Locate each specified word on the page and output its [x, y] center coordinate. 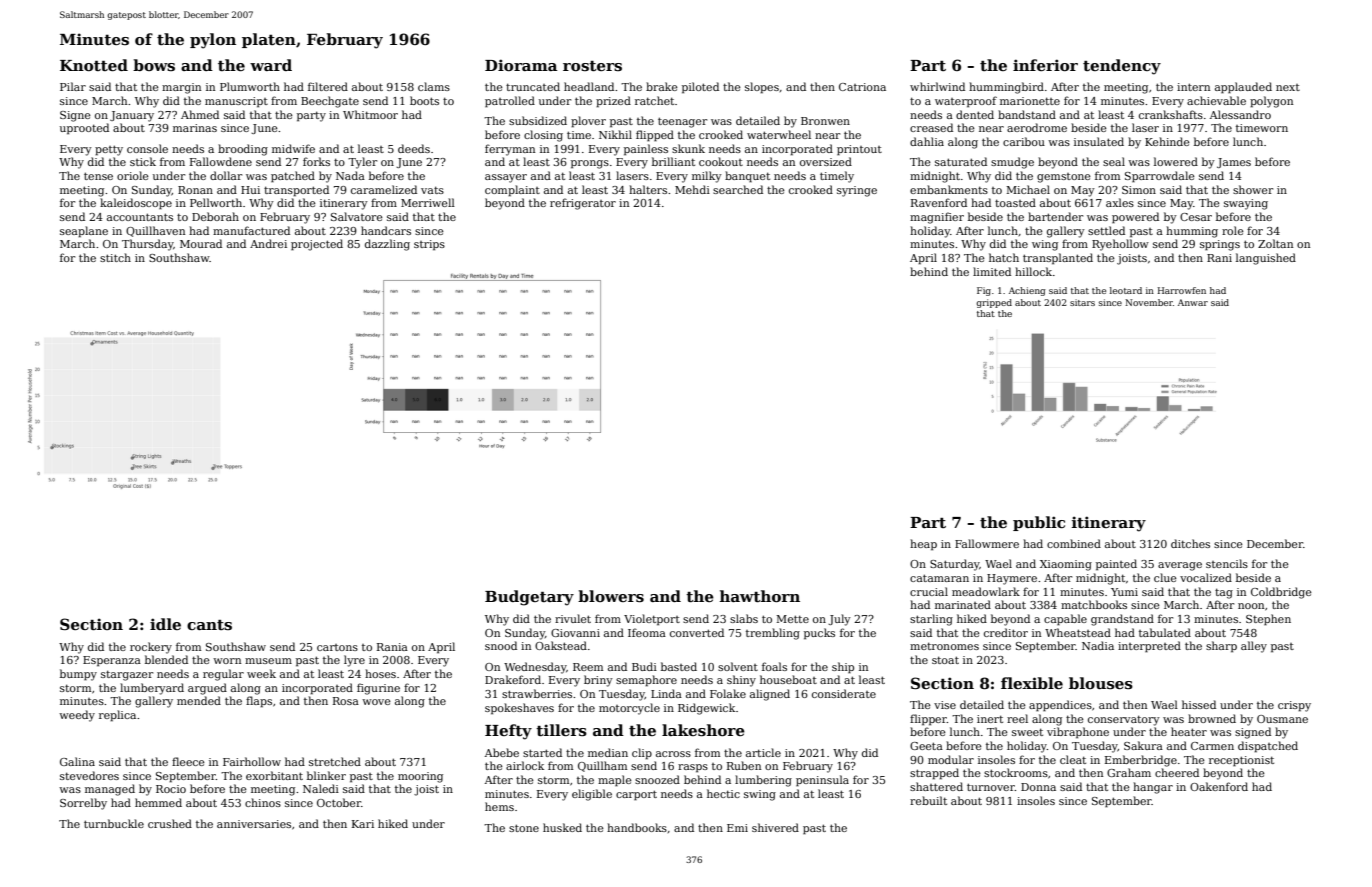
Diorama [521, 65]
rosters [592, 66]
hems [499, 806]
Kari [363, 824]
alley [1254, 647]
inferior [1045, 65]
